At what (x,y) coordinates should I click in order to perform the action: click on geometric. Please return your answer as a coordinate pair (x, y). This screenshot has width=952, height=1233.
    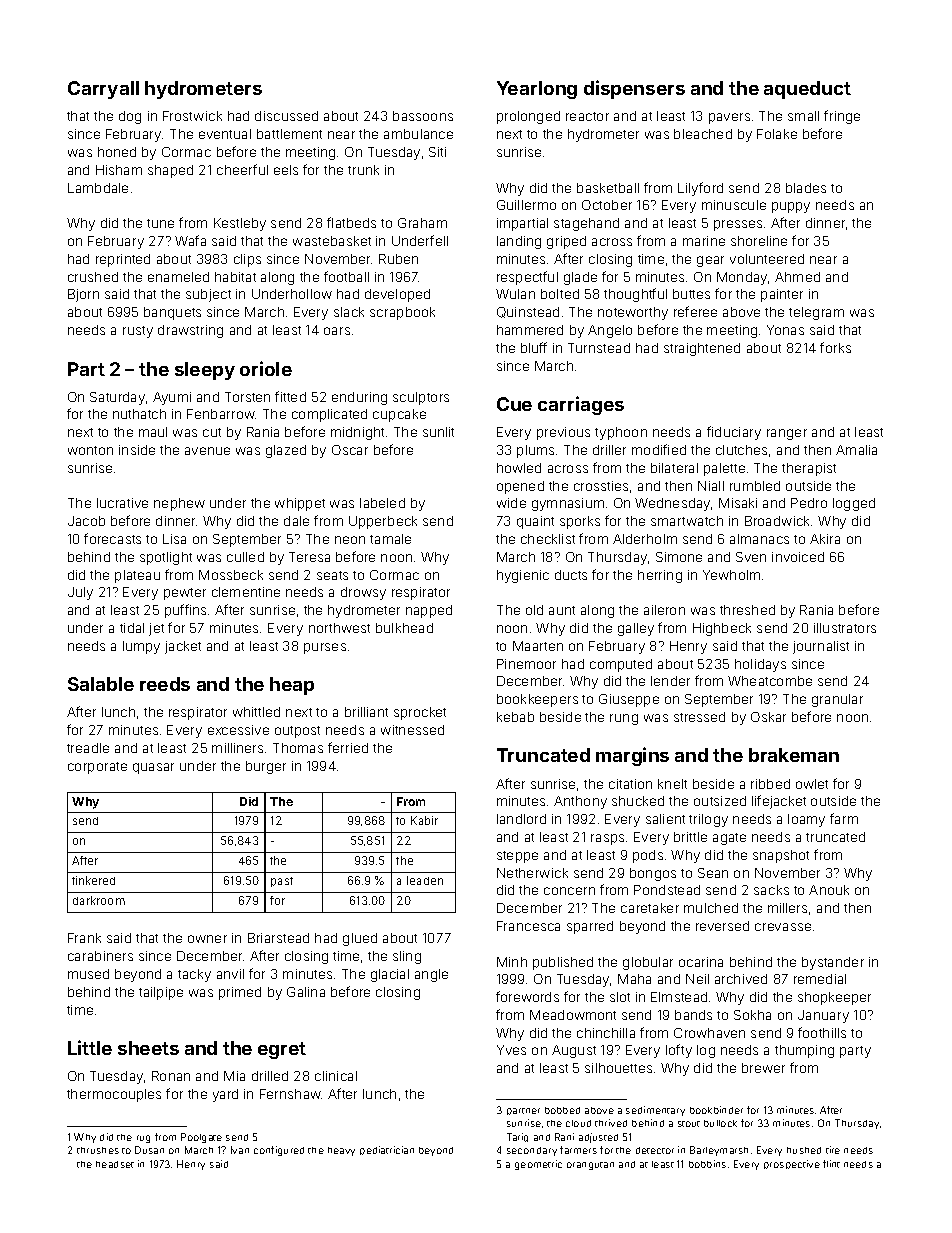
    Looking at the image, I should click on (538, 1165).
